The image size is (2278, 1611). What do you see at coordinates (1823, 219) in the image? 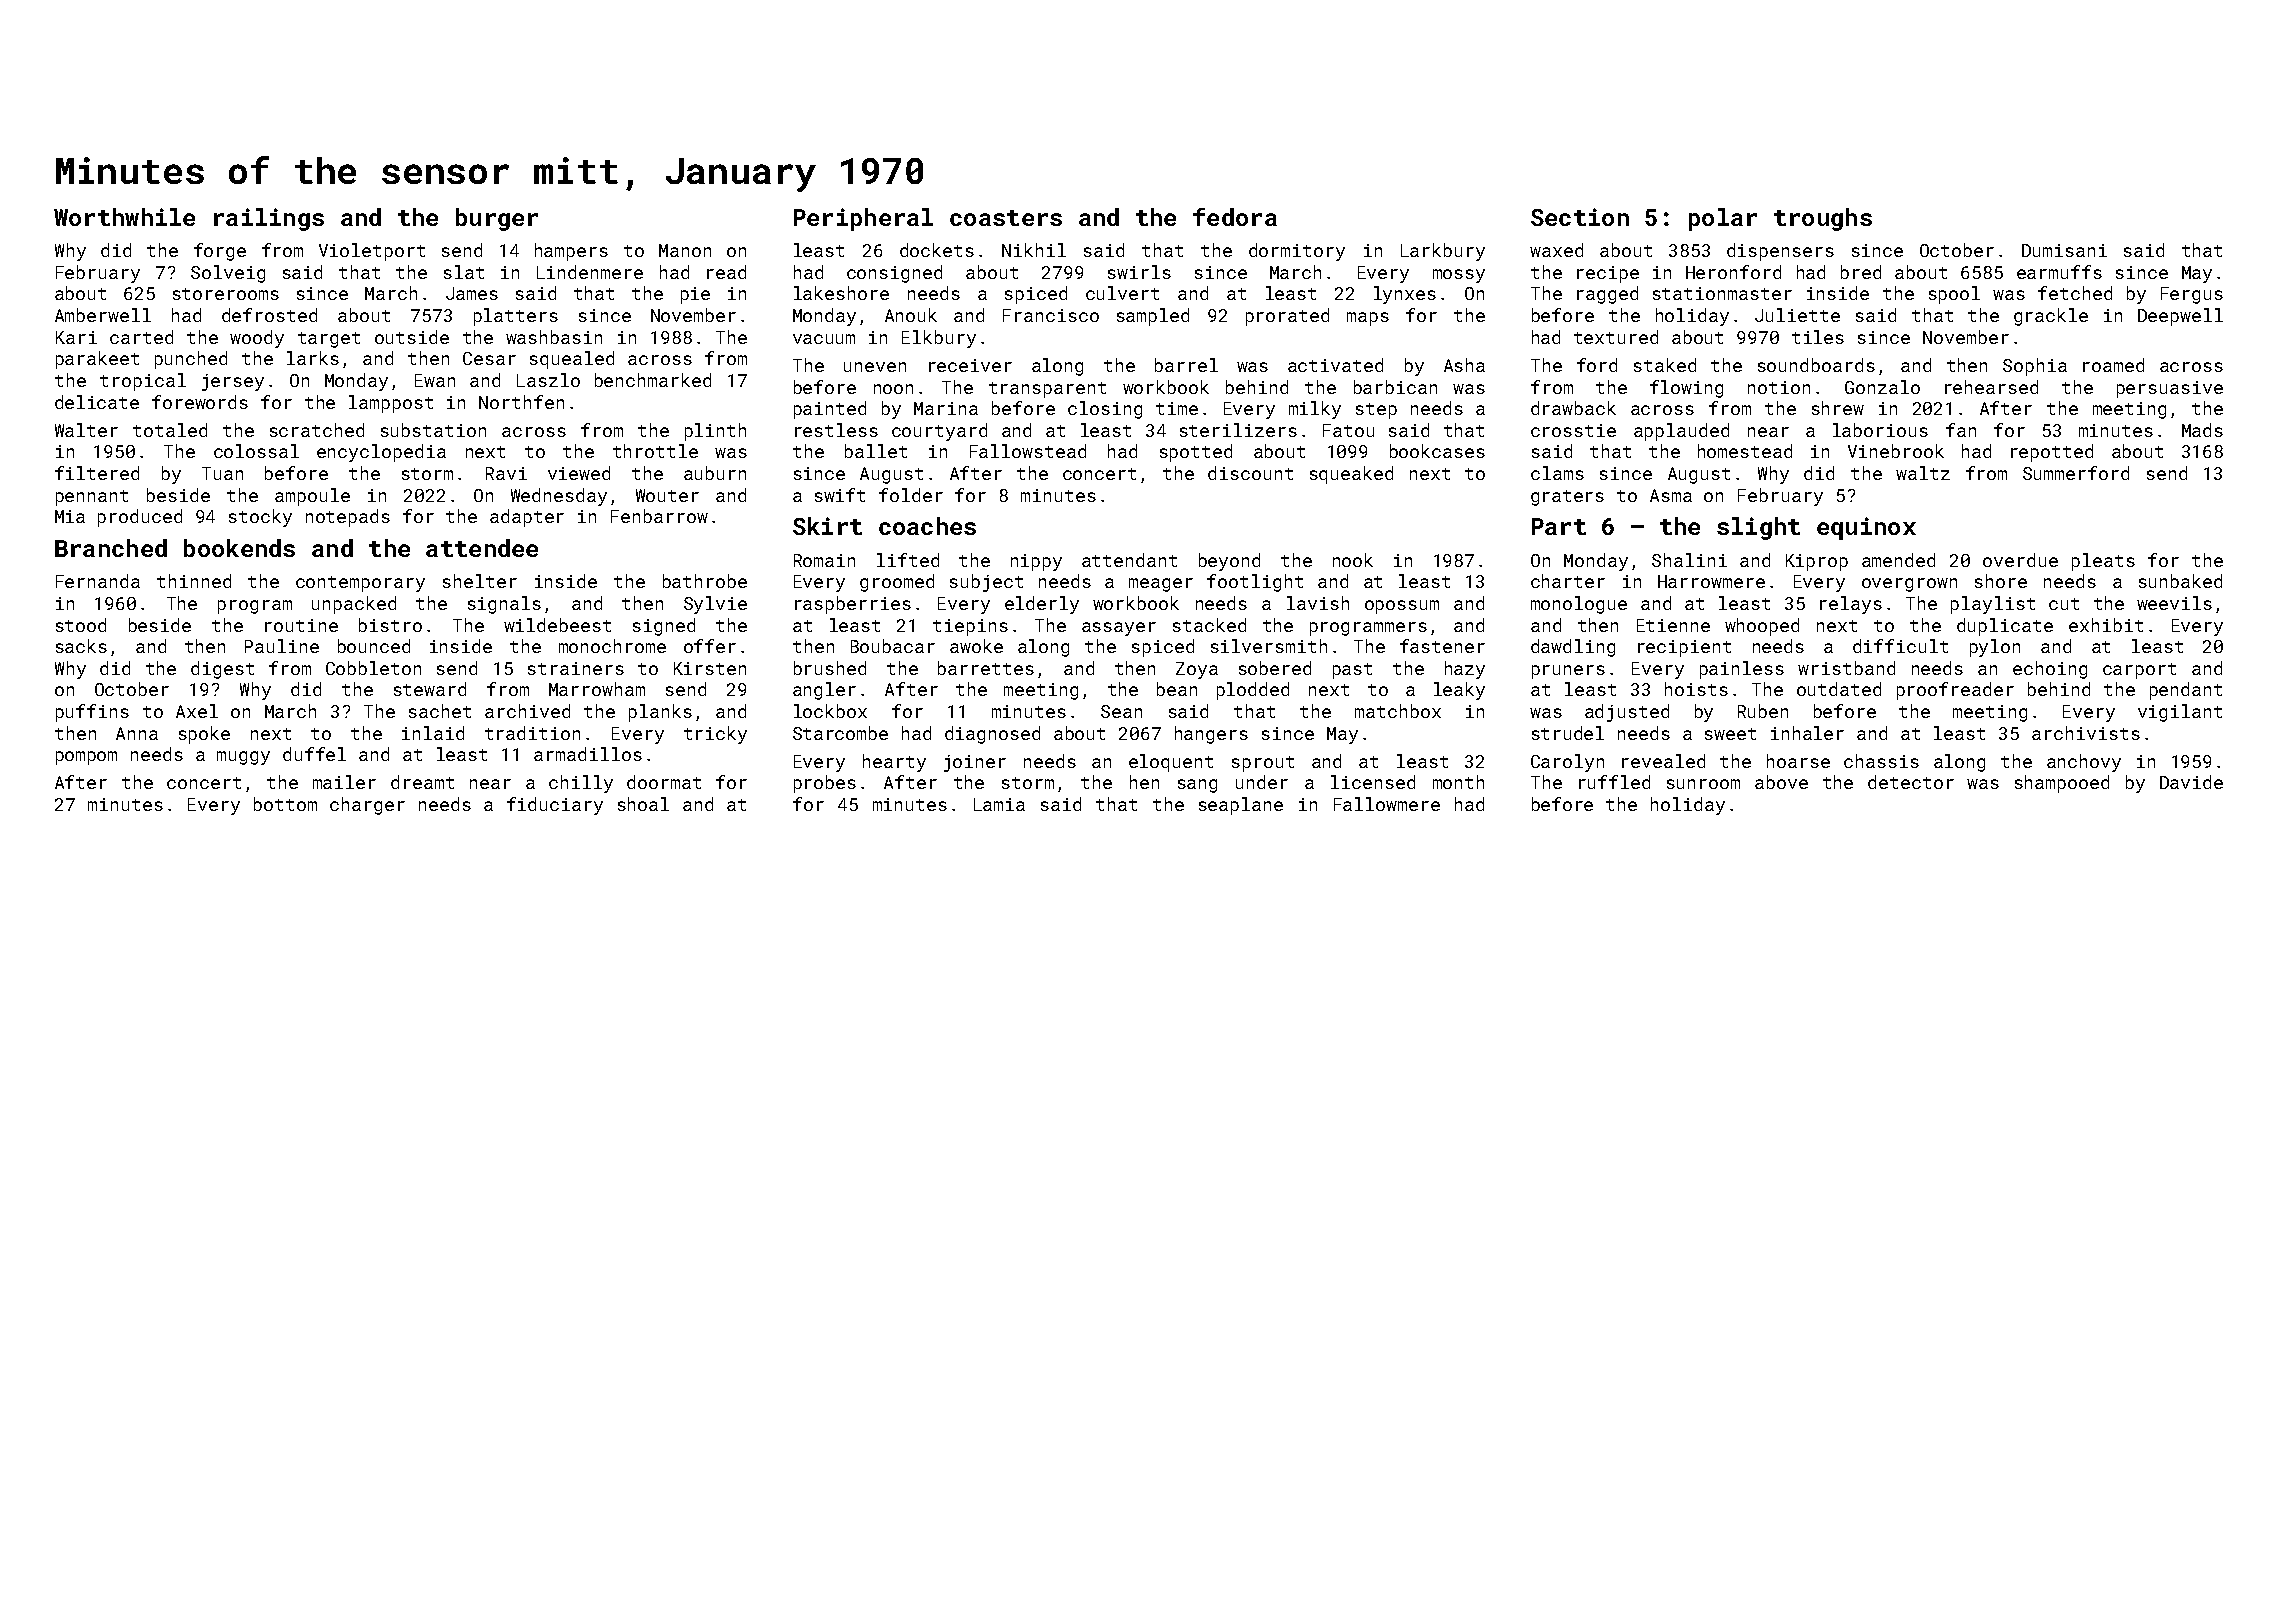
I see `troughs` at bounding box center [1823, 219].
